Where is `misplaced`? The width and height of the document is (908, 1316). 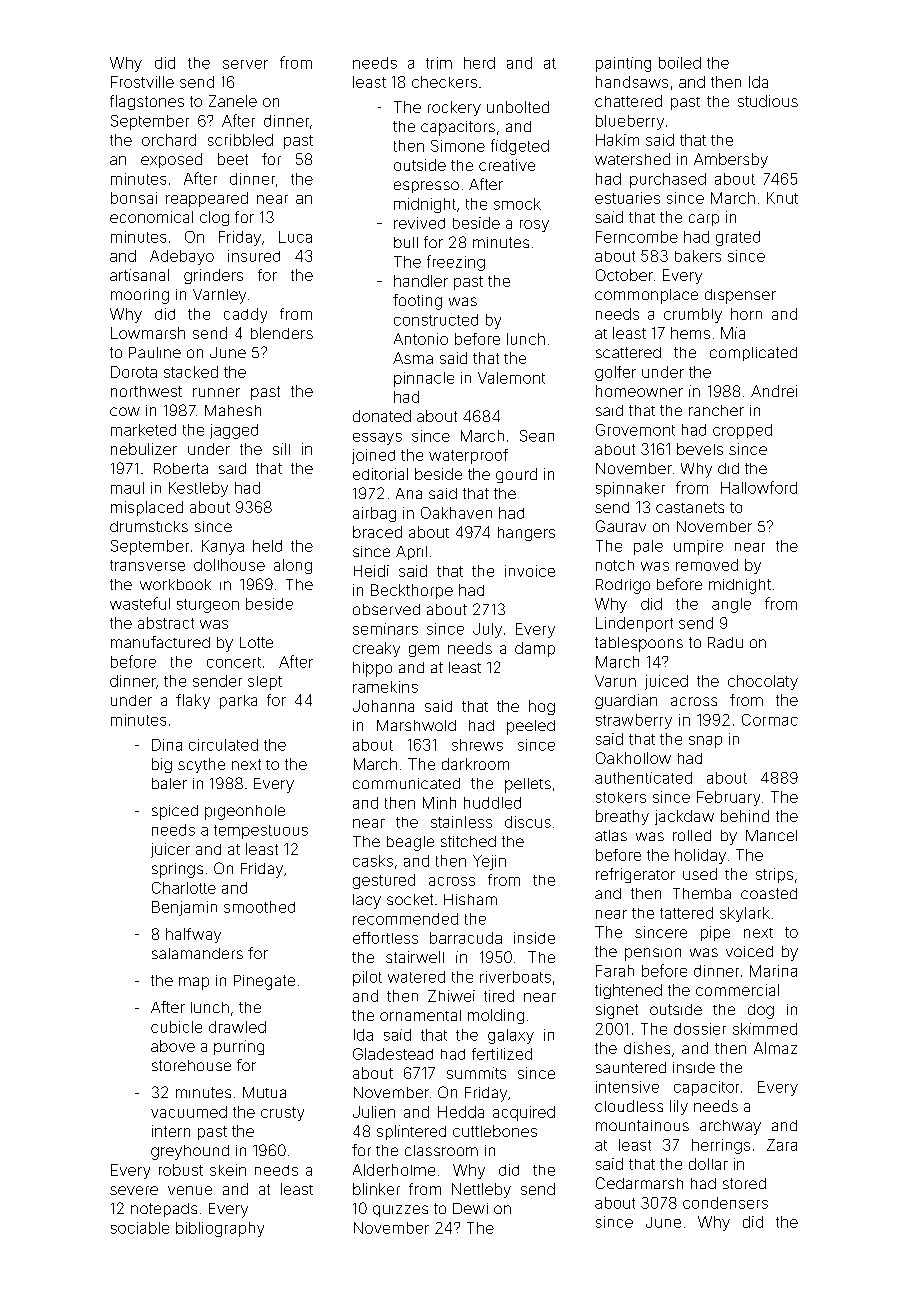
misplaced is located at coordinates (147, 508).
